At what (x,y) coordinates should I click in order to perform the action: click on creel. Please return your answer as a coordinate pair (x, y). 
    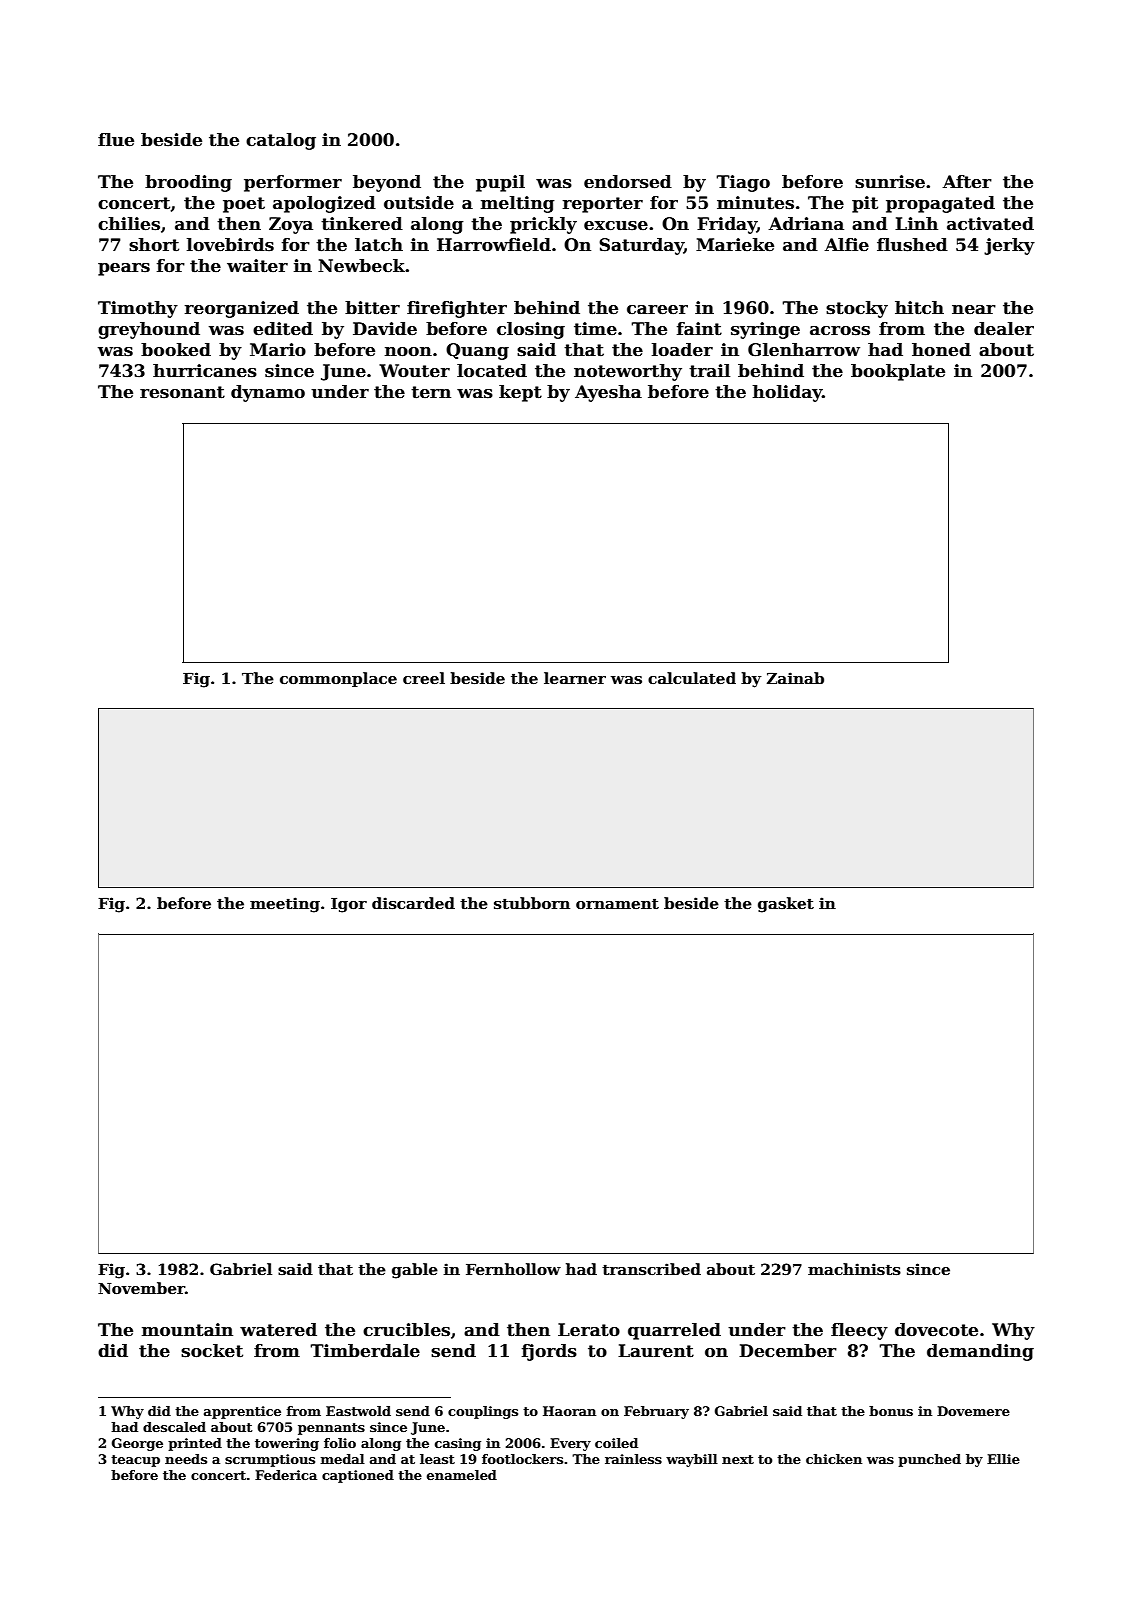
    Looking at the image, I should click on (424, 678).
